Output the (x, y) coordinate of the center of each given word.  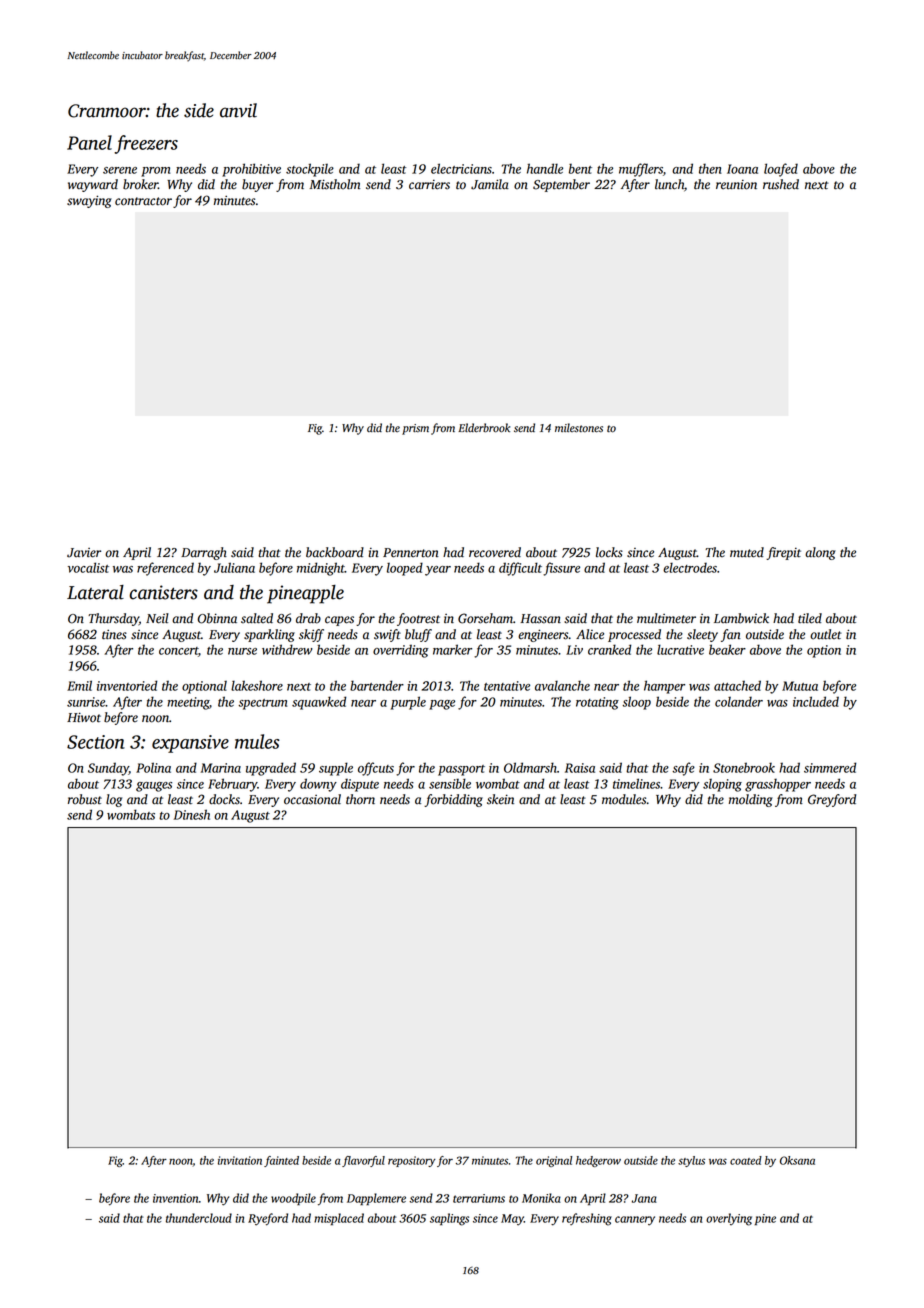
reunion (736, 185)
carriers (429, 185)
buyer (257, 185)
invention (176, 1198)
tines (114, 634)
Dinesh (192, 814)
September (561, 185)
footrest (418, 619)
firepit (783, 553)
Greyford (832, 800)
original (554, 1161)
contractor (143, 201)
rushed (781, 184)
